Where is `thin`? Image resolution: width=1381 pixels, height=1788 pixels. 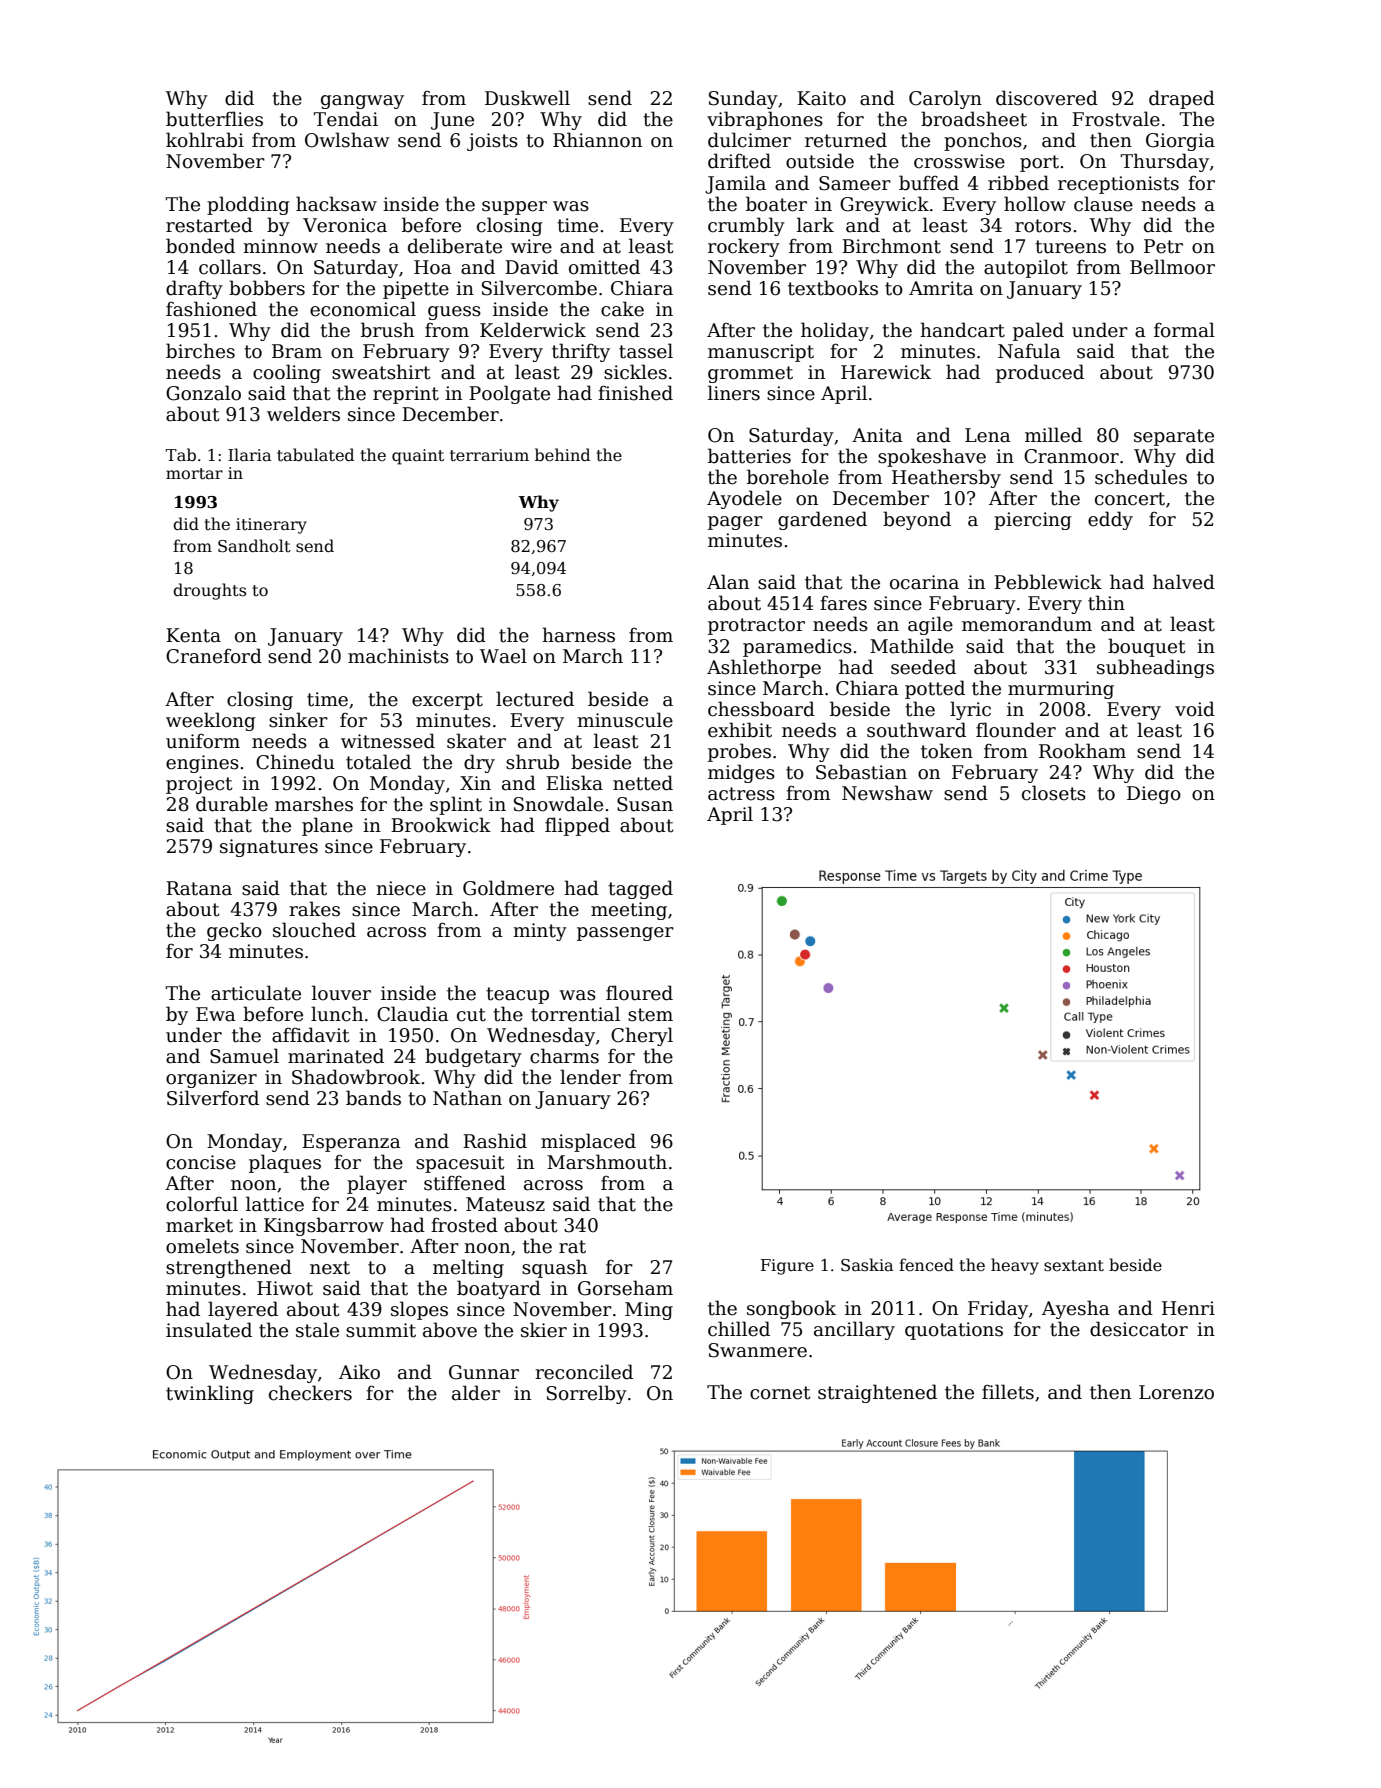
thin is located at coordinates (1106, 603).
